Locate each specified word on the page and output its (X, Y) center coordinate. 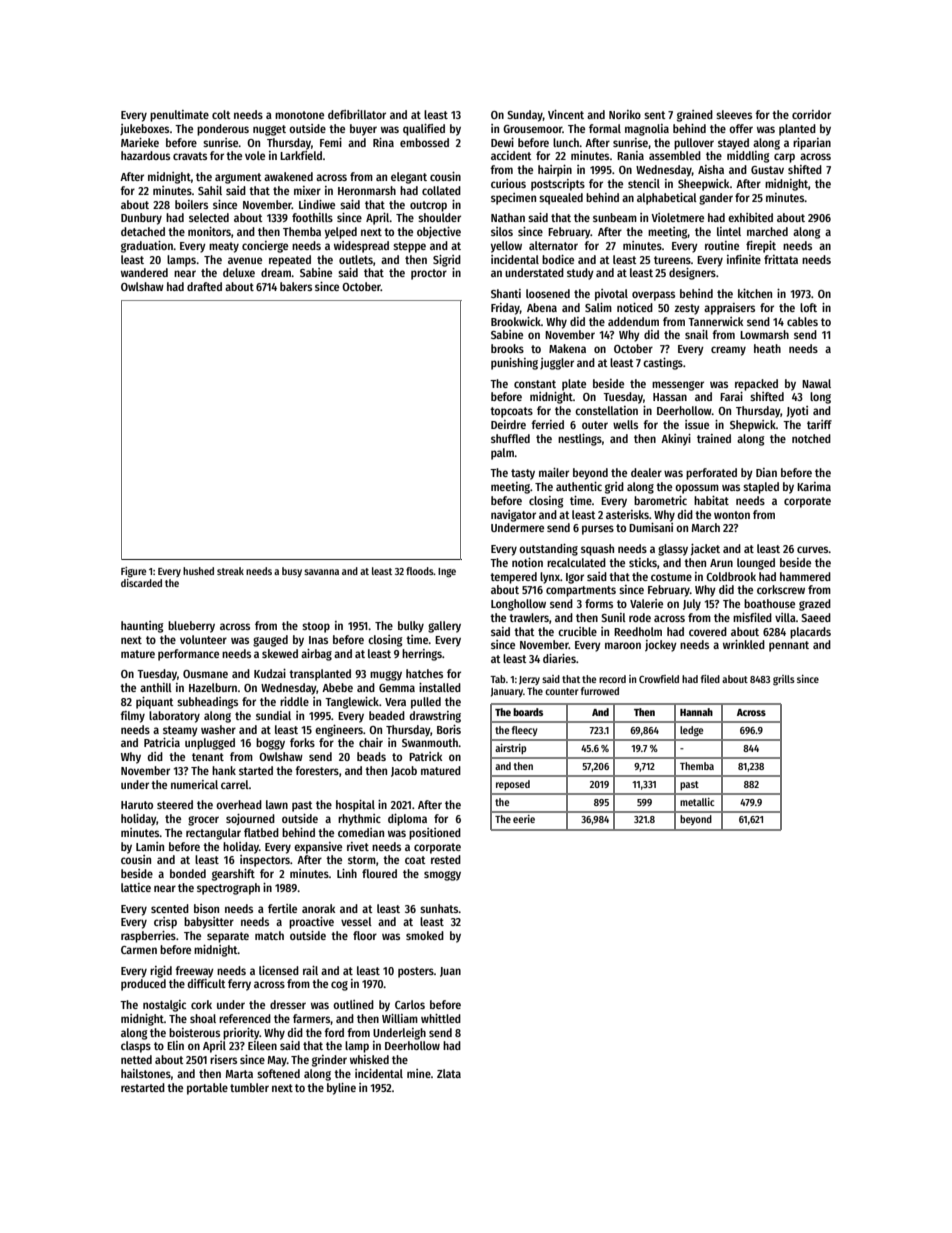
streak (230, 571)
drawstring (435, 717)
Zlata (449, 1073)
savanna (321, 572)
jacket (705, 550)
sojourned (250, 820)
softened (278, 1073)
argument (238, 178)
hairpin (555, 171)
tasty (523, 474)
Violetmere (677, 217)
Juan (450, 972)
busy (292, 572)
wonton (732, 515)
